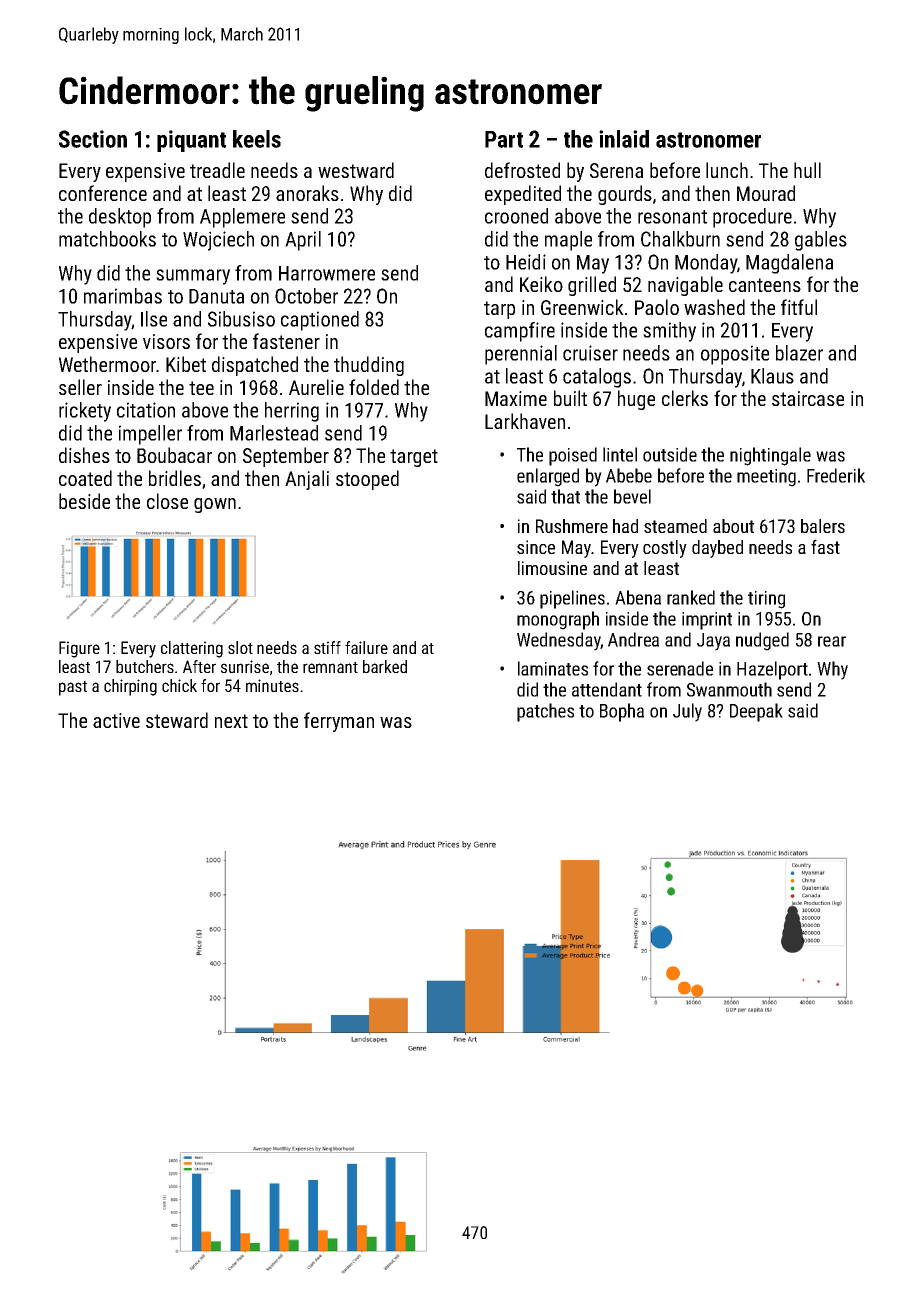 The height and width of the screenshot is (1311, 924). I want to click on inlaid, so click(624, 139).
